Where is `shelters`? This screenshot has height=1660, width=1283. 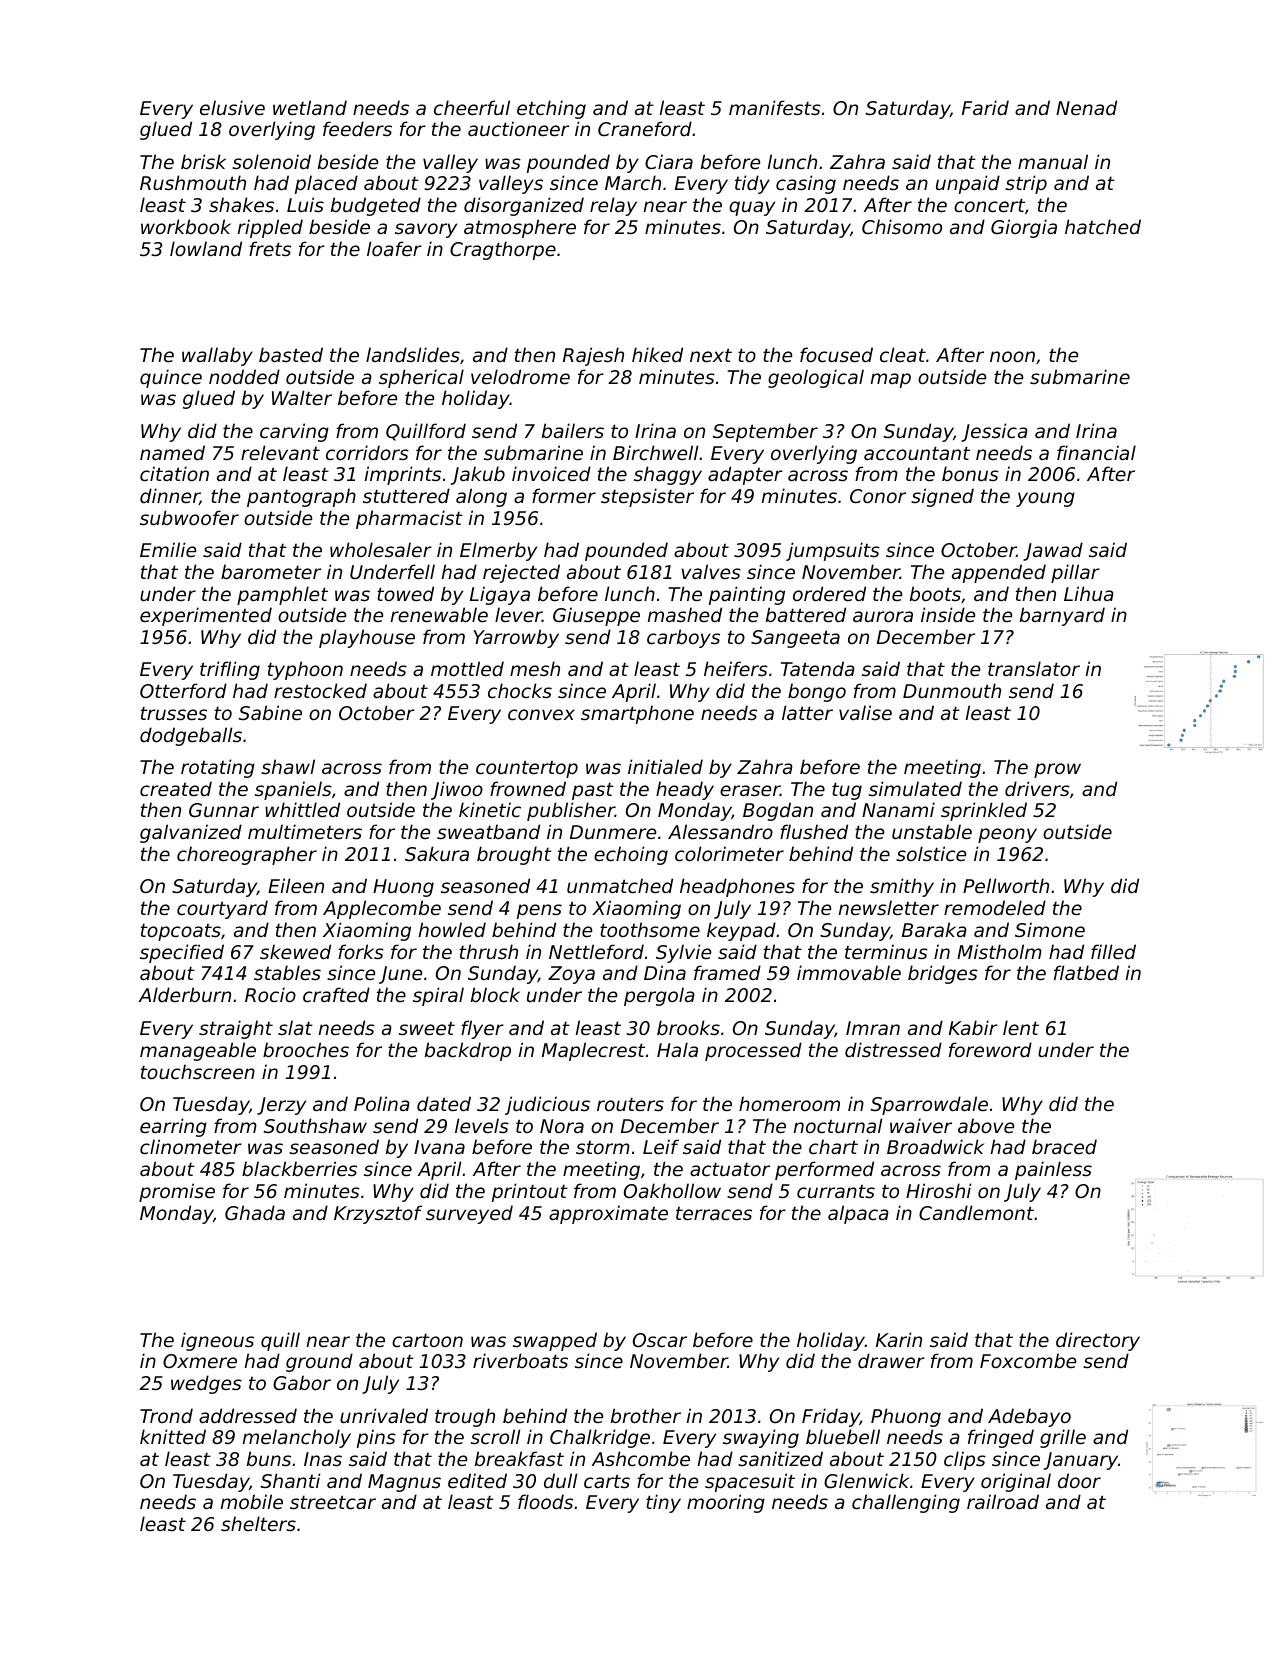 shelters is located at coordinates (258, 1523).
